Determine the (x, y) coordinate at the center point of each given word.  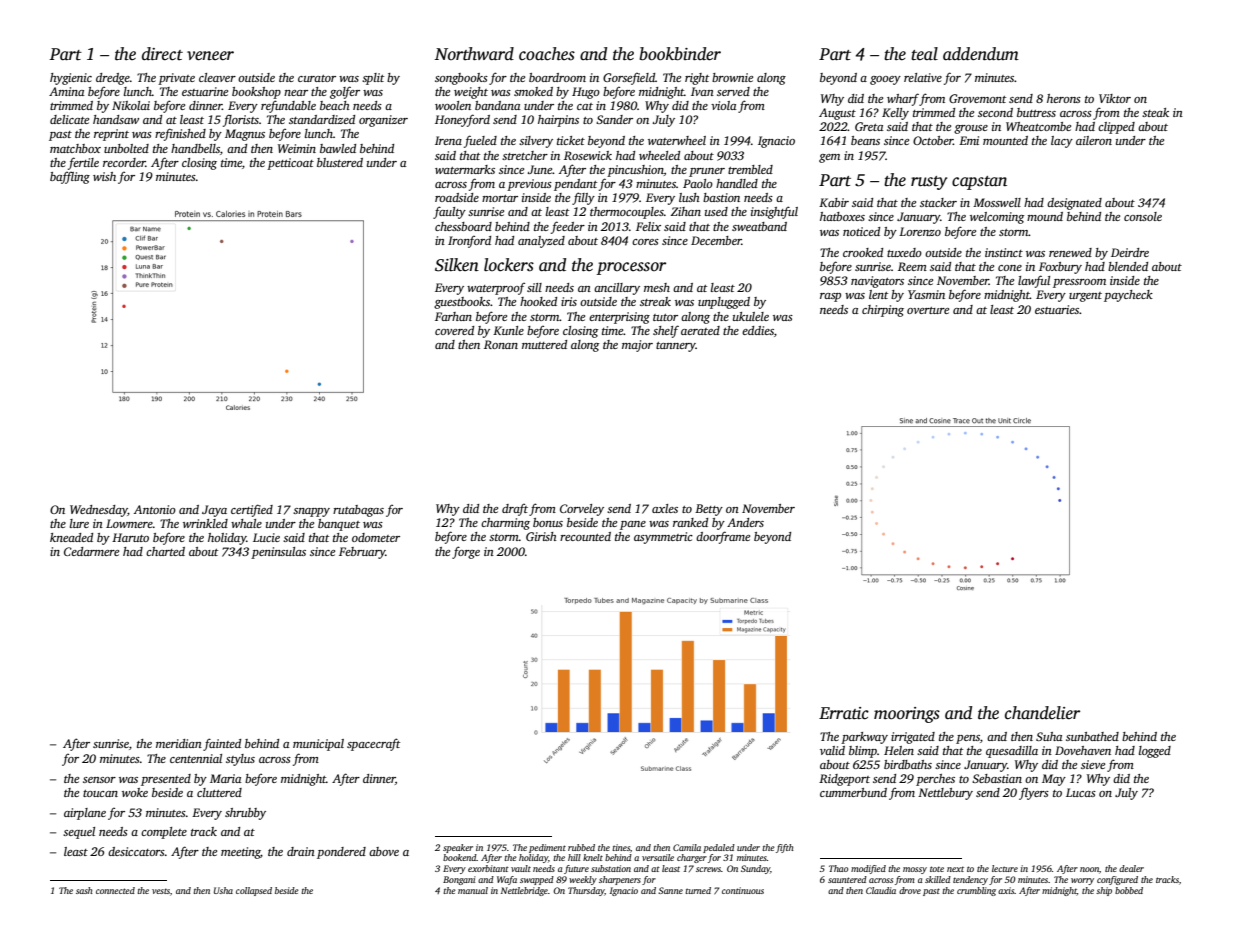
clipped (1116, 128)
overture (928, 310)
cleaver (217, 77)
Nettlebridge (524, 891)
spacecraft (373, 744)
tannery (676, 347)
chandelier (1042, 713)
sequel (79, 833)
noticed (861, 231)
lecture (1005, 868)
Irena (448, 140)
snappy (311, 512)
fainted (222, 744)
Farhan (453, 316)
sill (534, 287)
